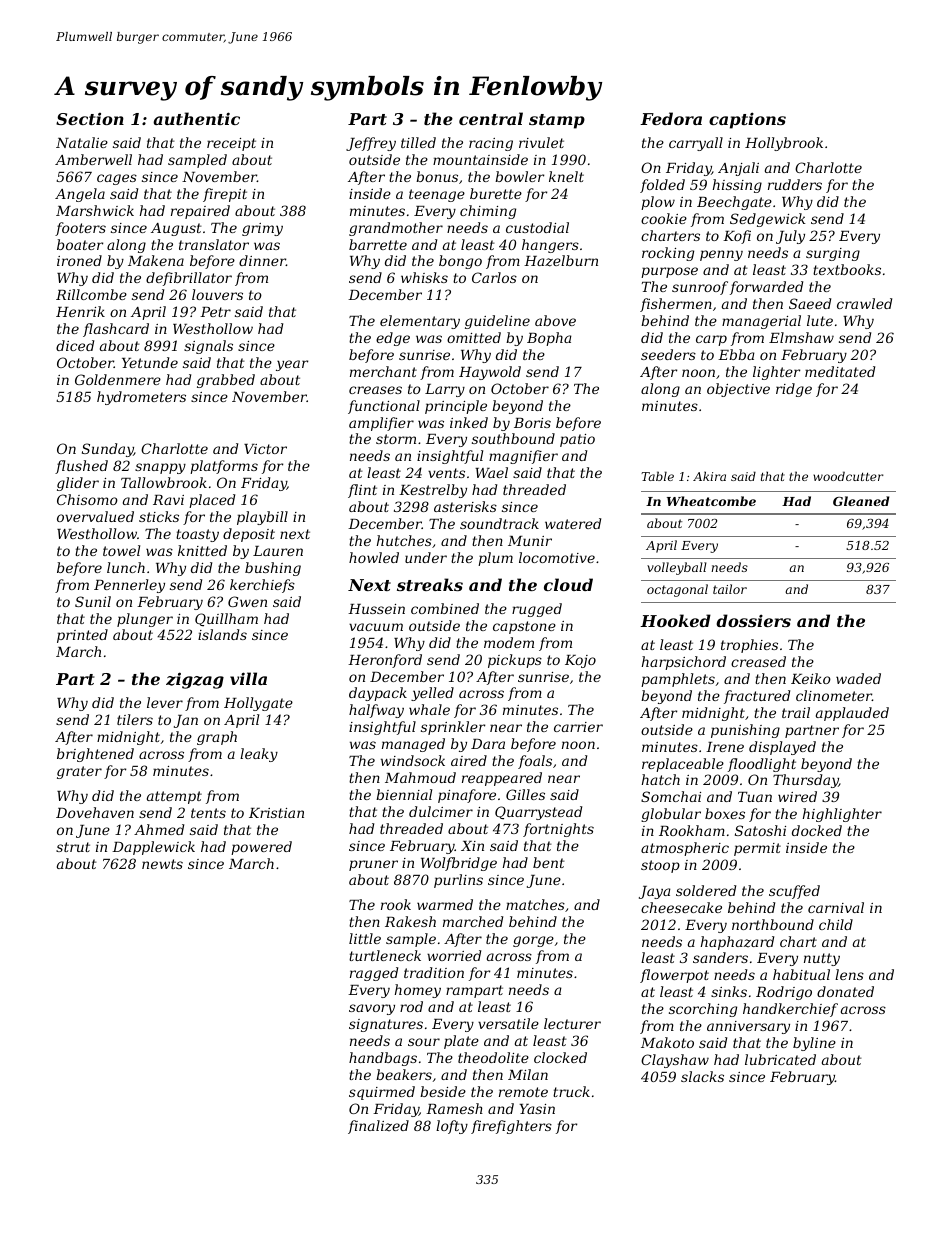 The width and height of the page is (952, 1233). Describe the element at coordinates (90, 119) in the page. I see `Section` at that location.
